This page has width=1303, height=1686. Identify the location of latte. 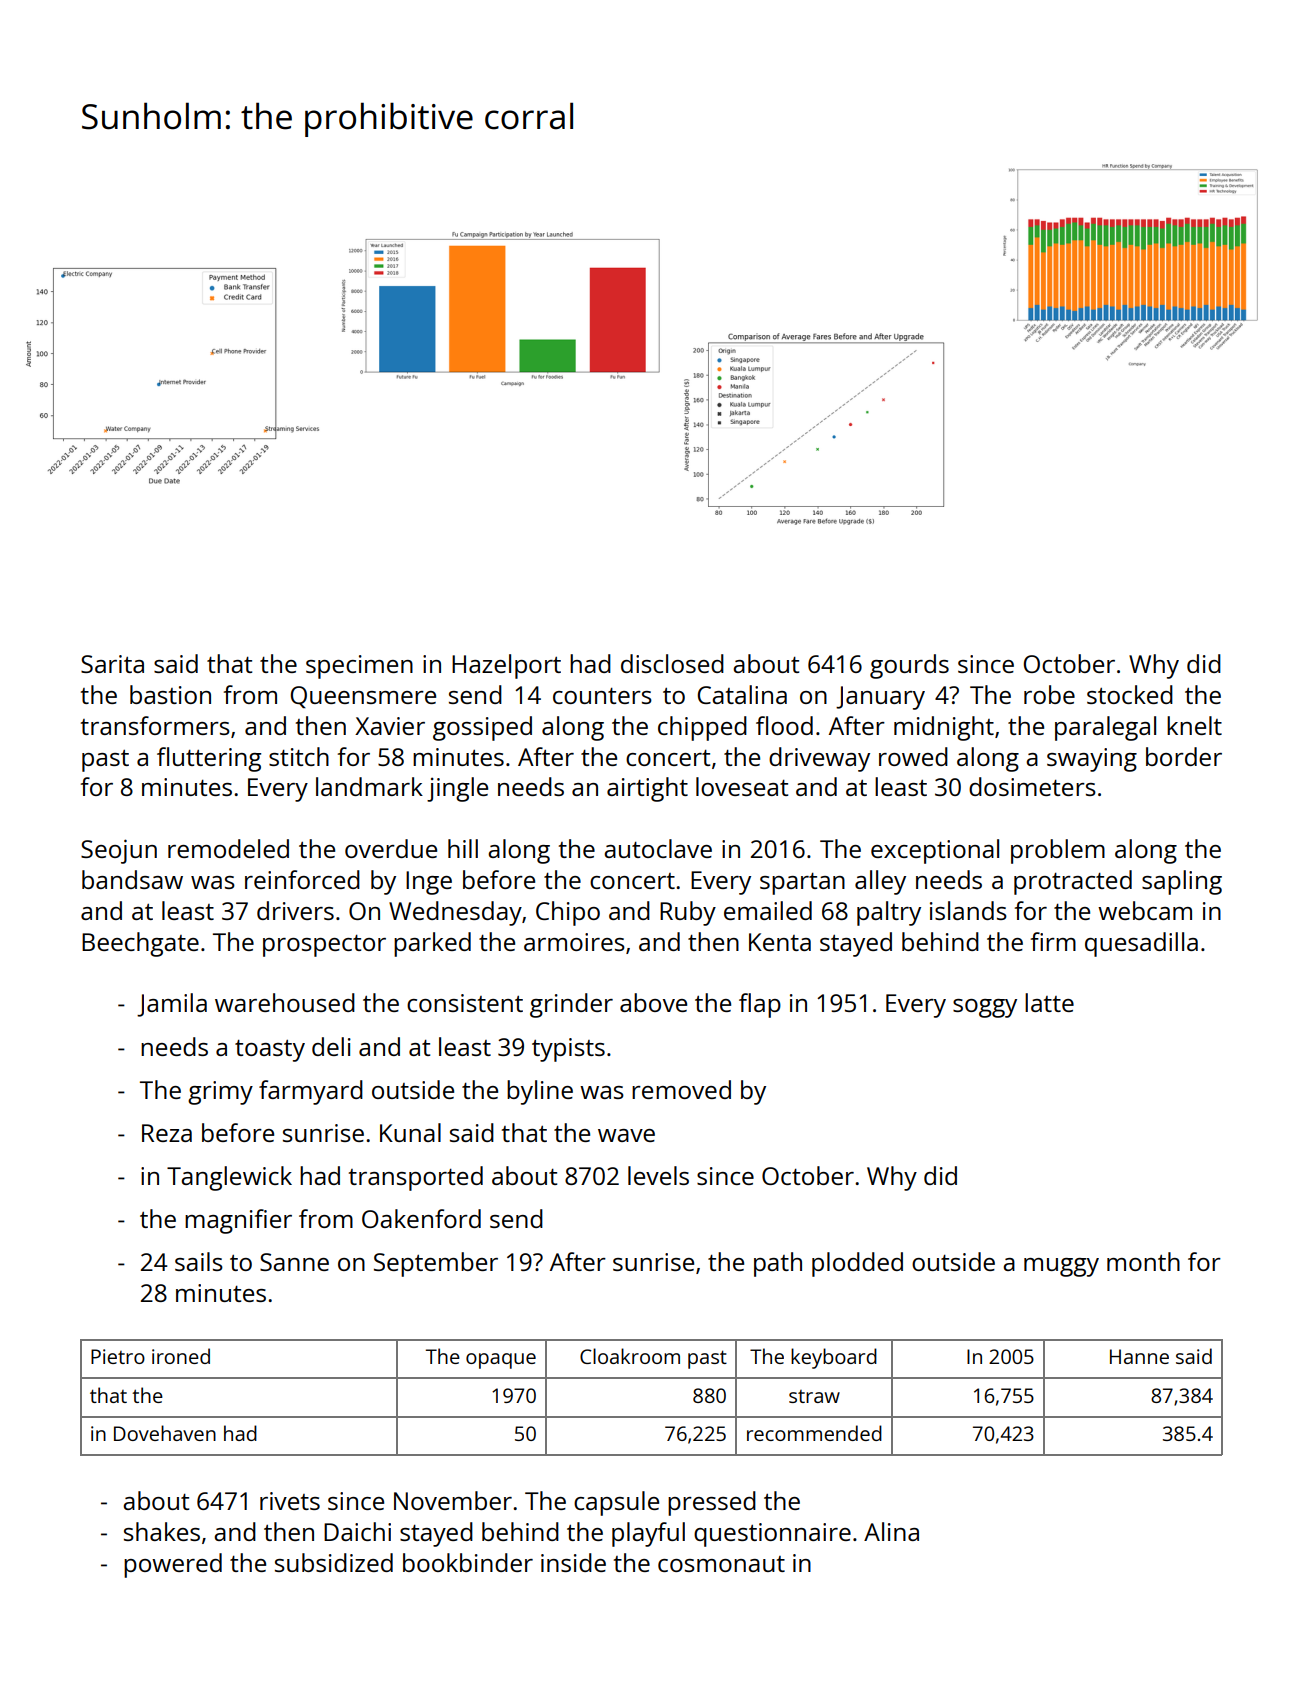
(1049, 1002).
